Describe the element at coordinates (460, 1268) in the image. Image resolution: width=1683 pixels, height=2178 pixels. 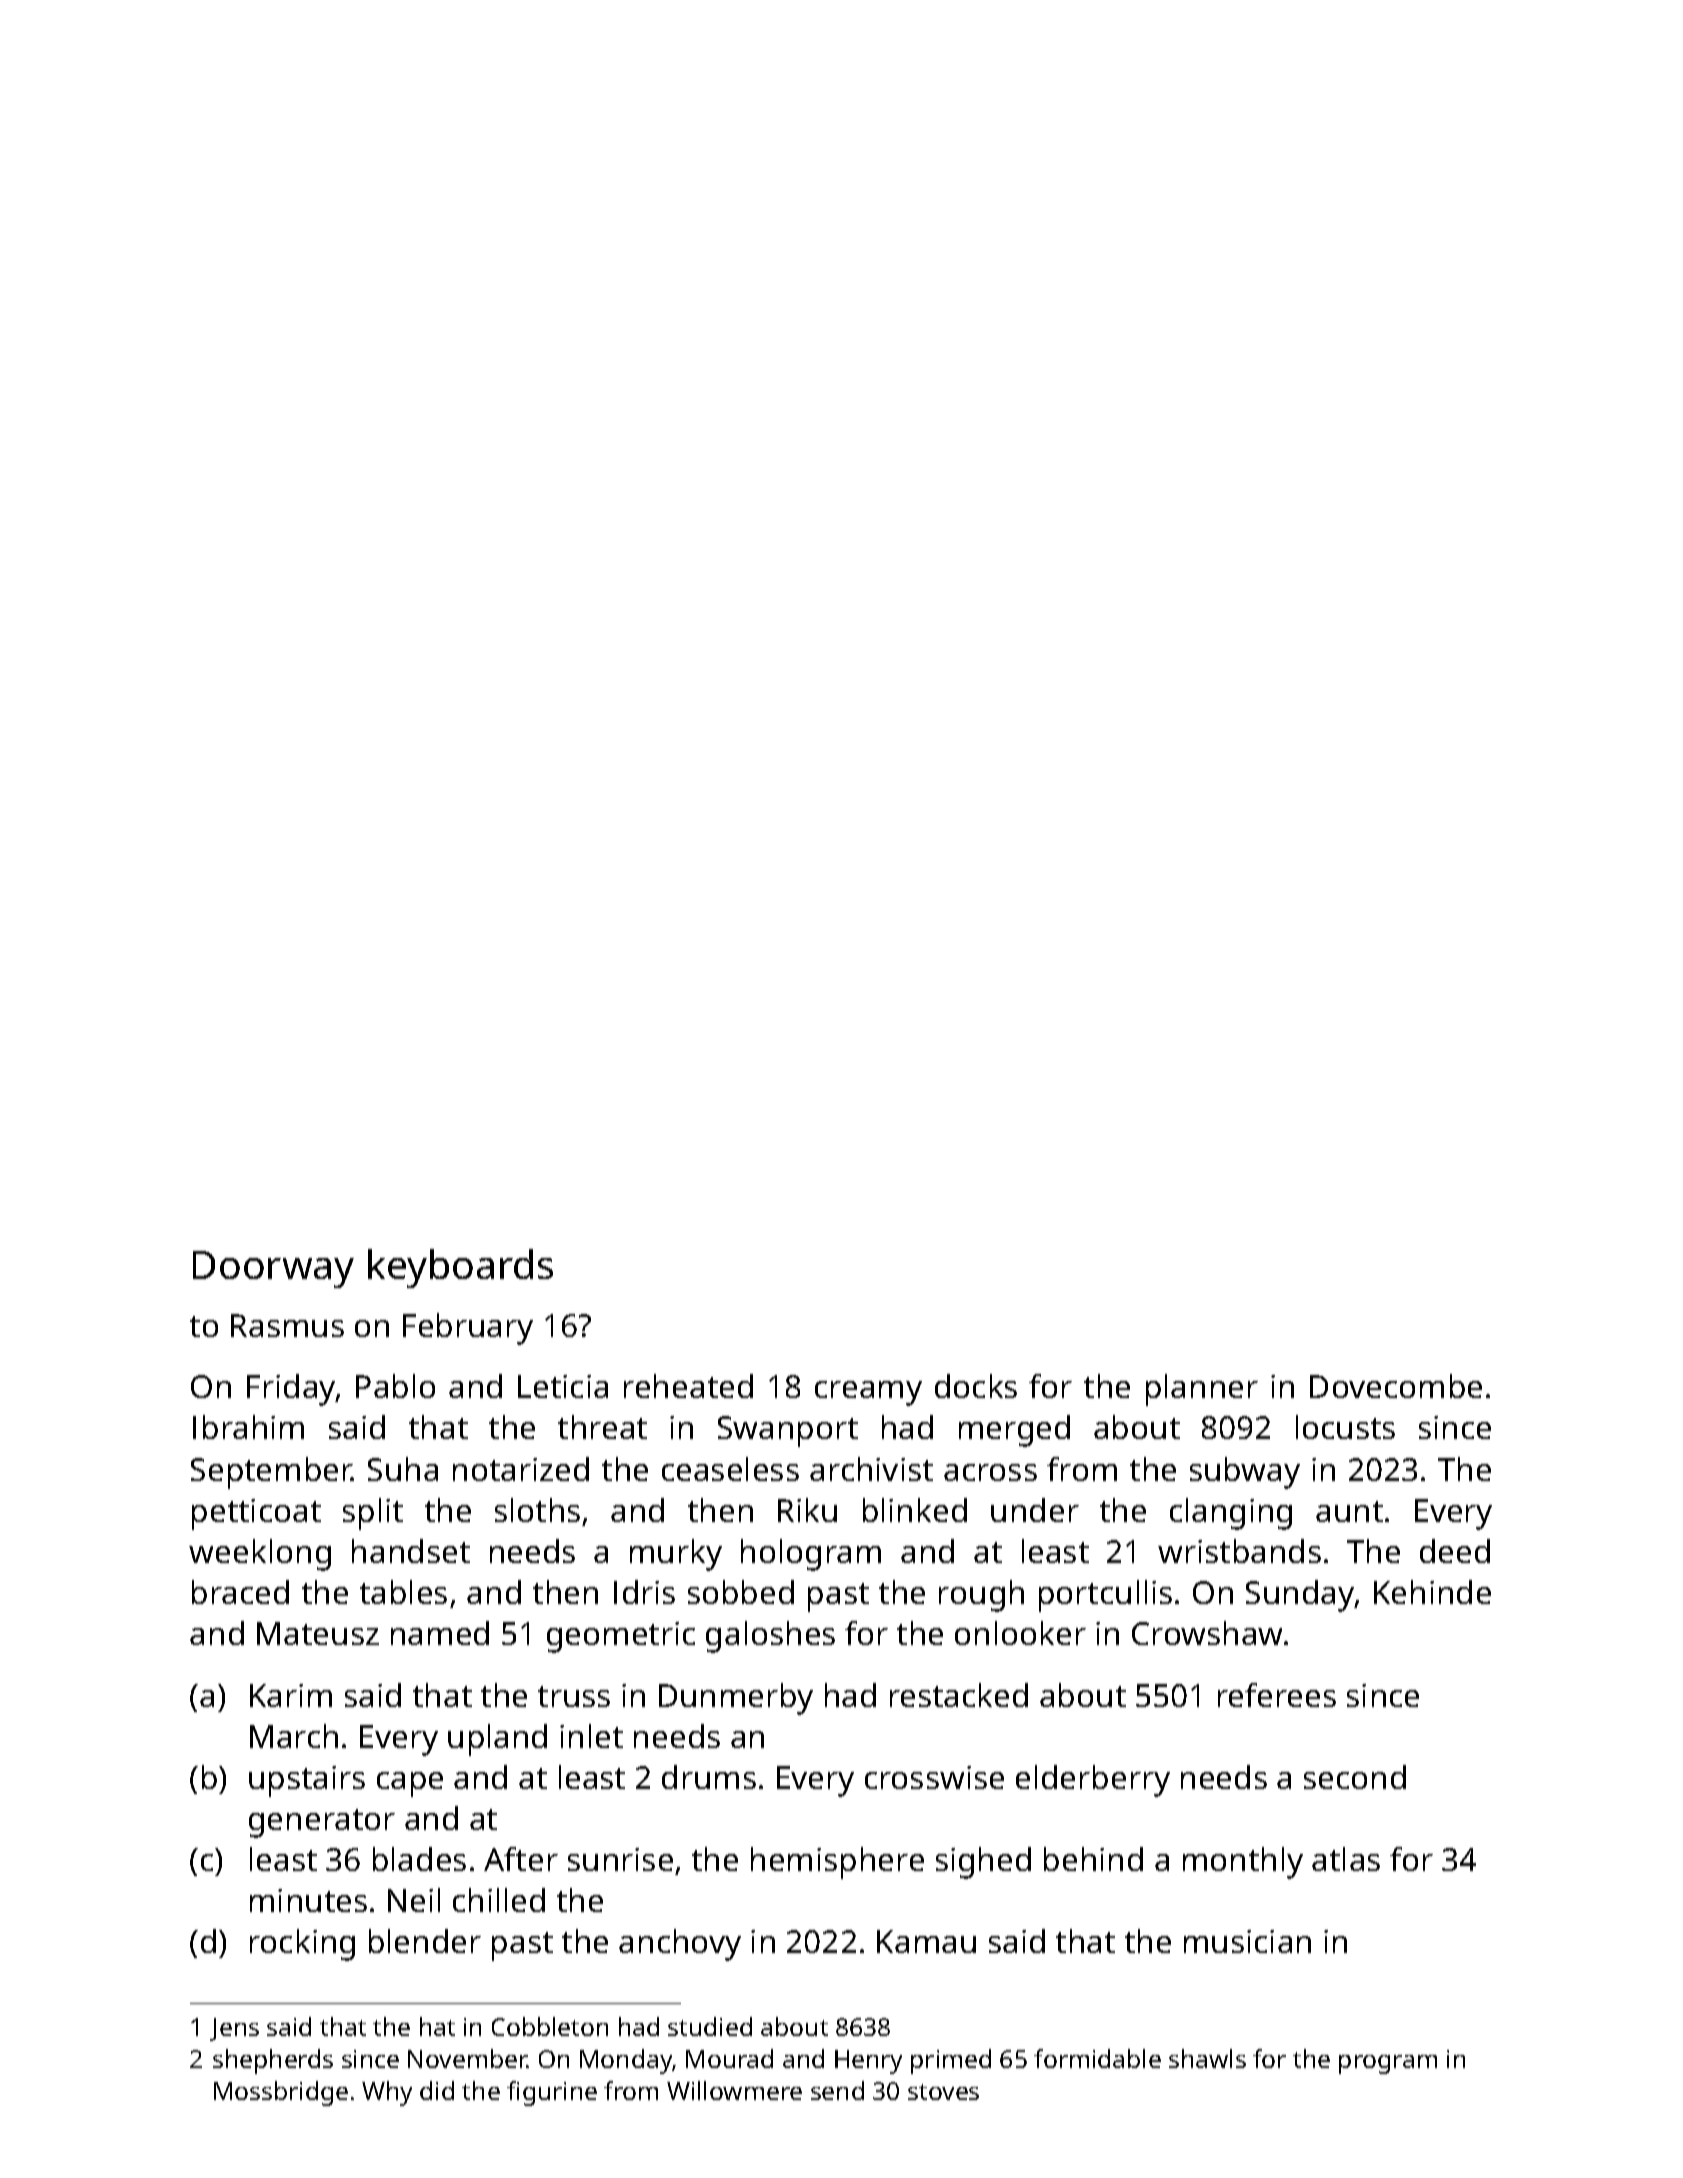
I see `keyboards` at that location.
